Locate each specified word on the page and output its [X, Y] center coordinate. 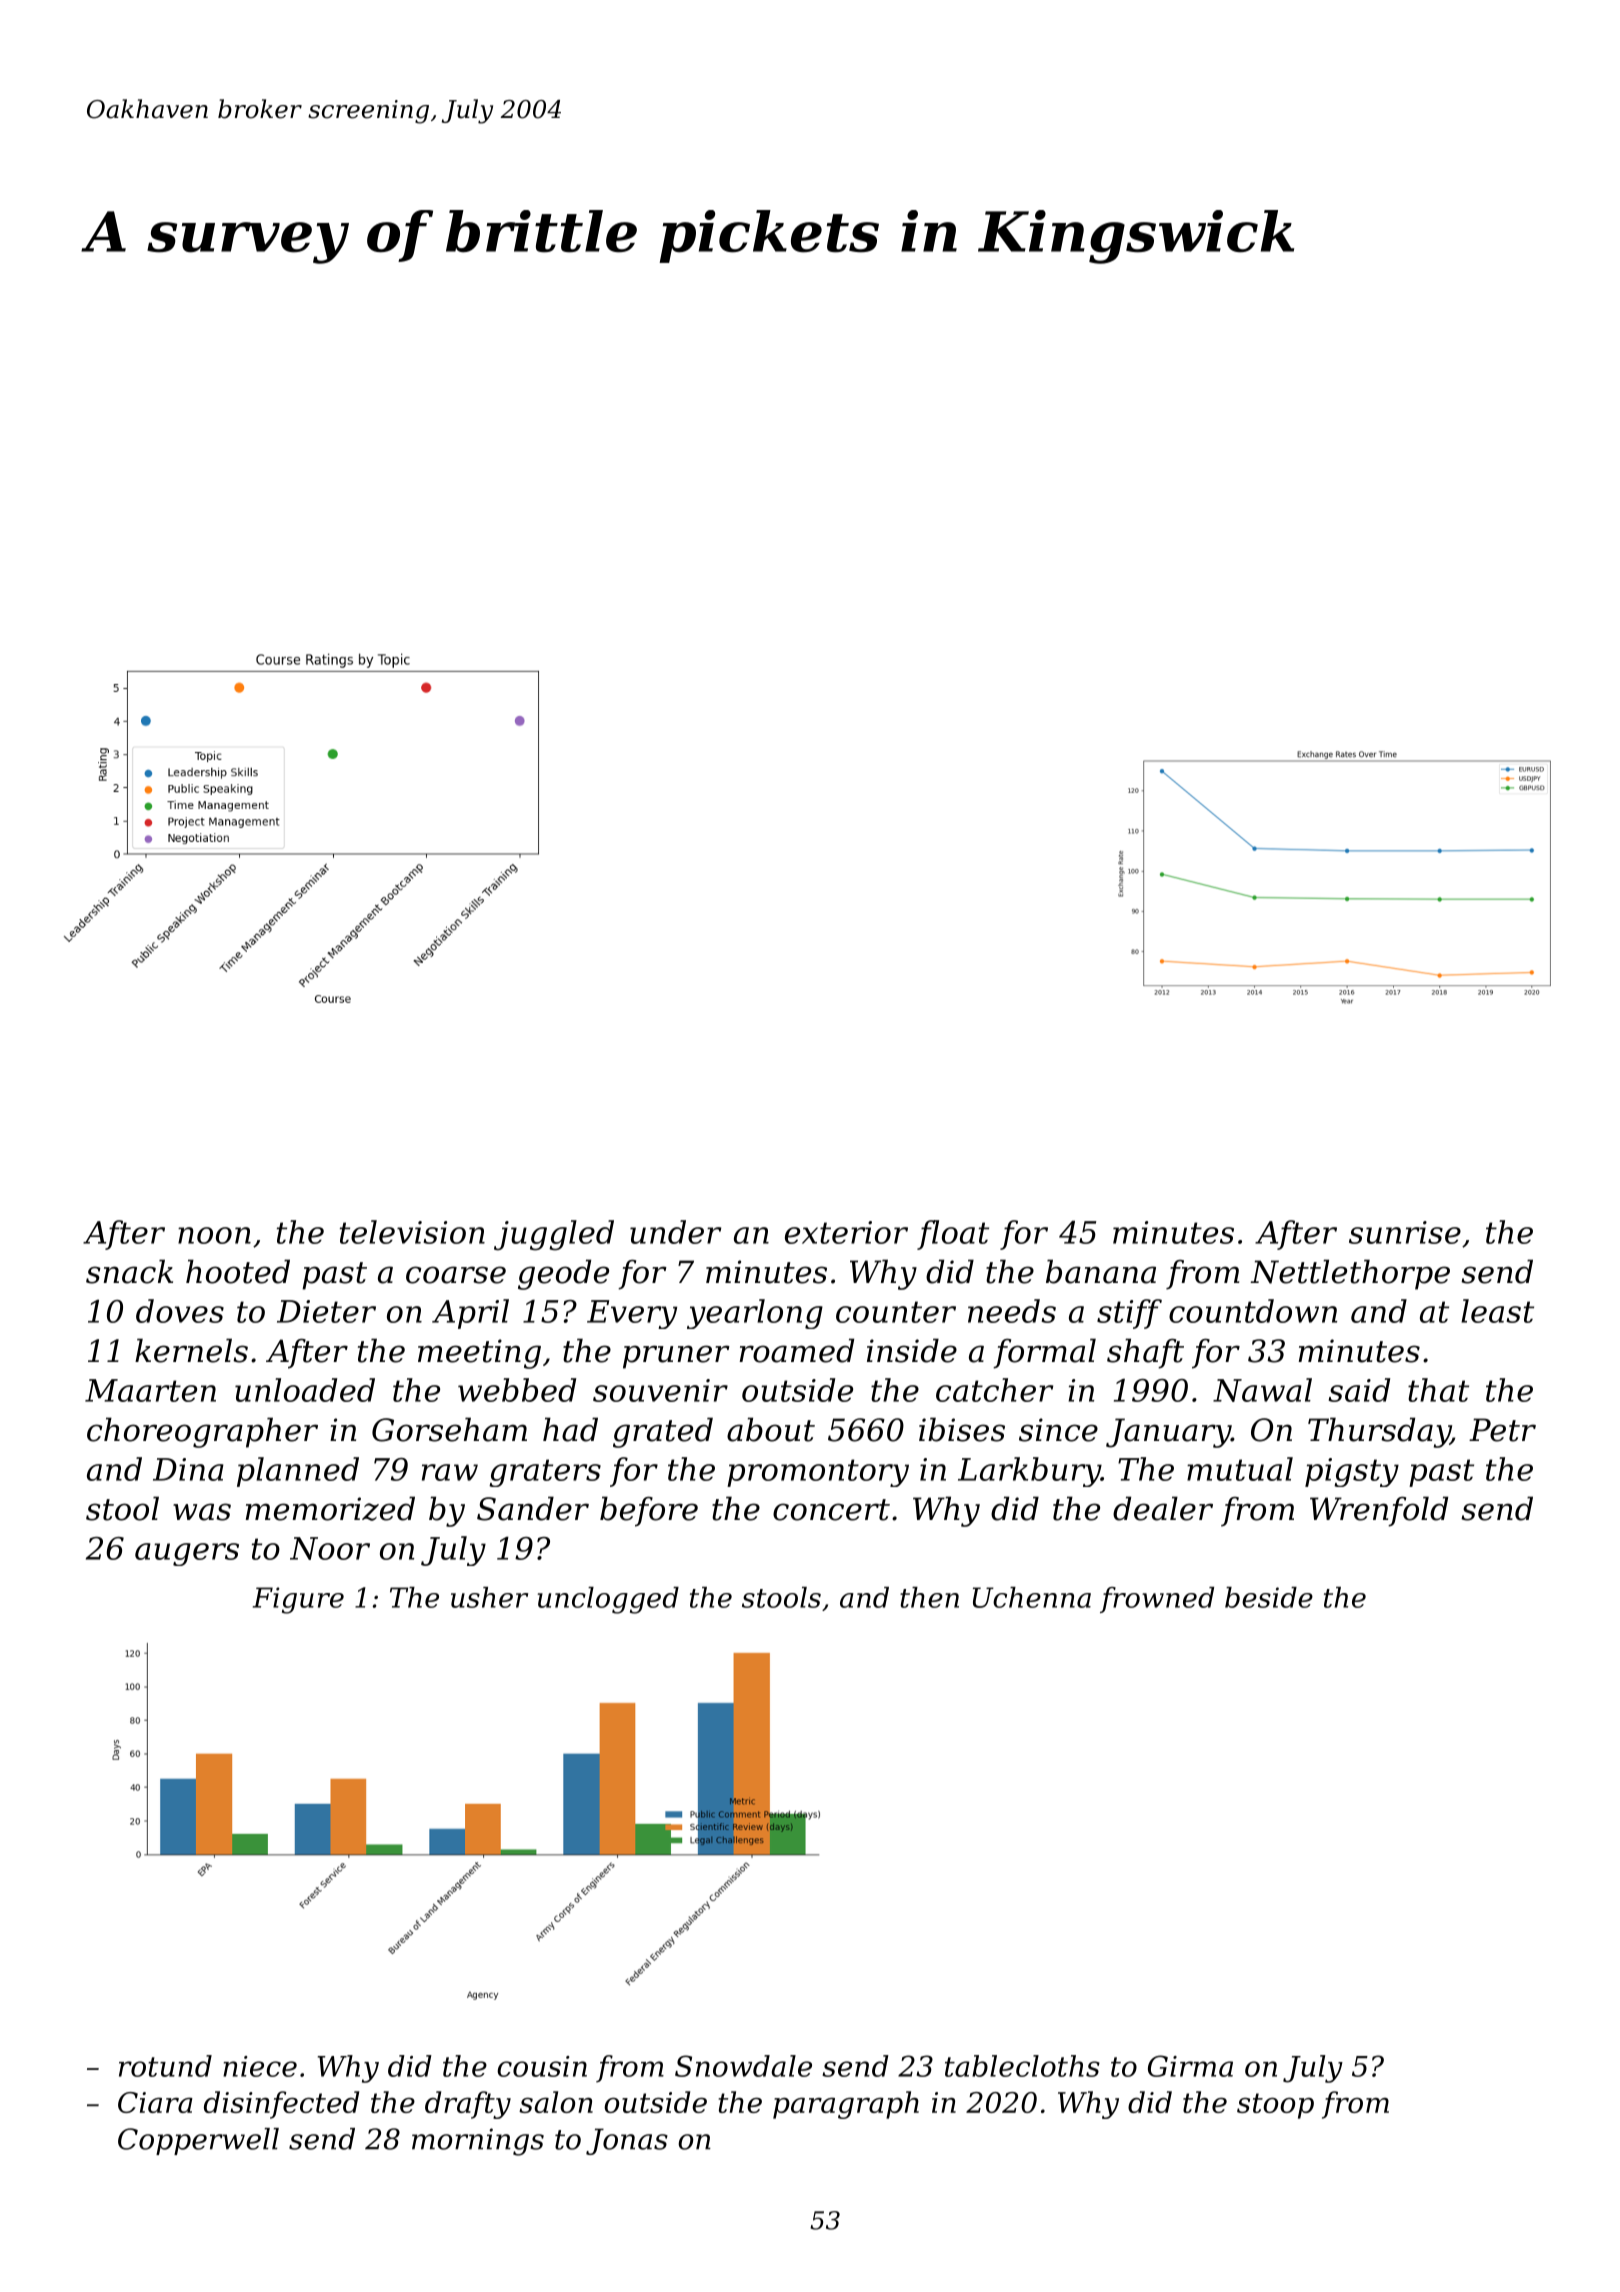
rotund [165, 2066]
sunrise [1405, 1232]
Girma [1190, 2066]
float [953, 1235]
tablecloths [1022, 2066]
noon [214, 1235]
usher [489, 1597]
